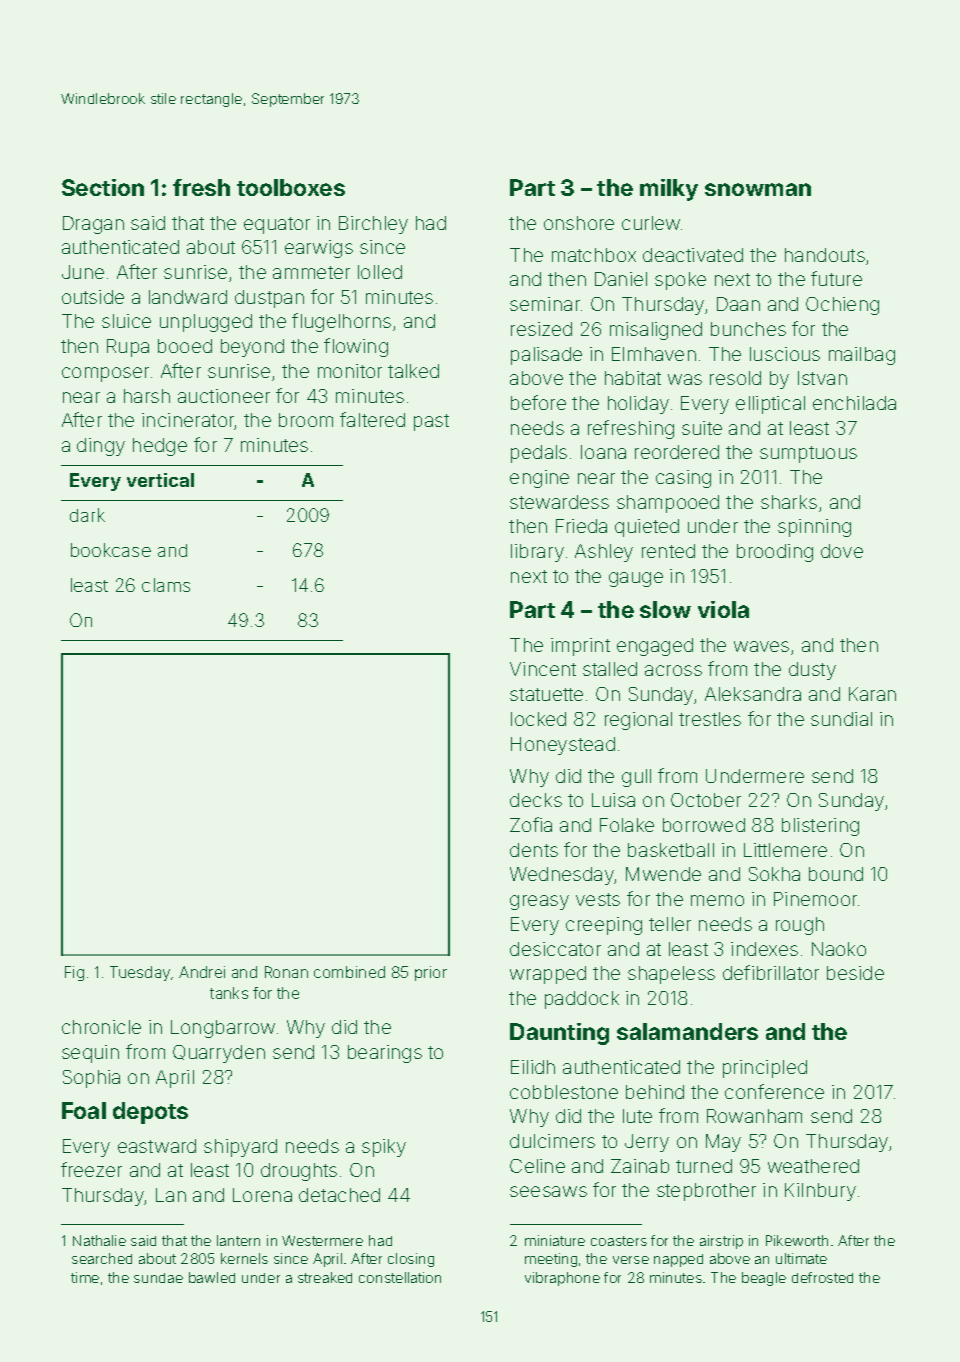  Describe the element at coordinates (842, 551) in the page. I see `dove` at that location.
